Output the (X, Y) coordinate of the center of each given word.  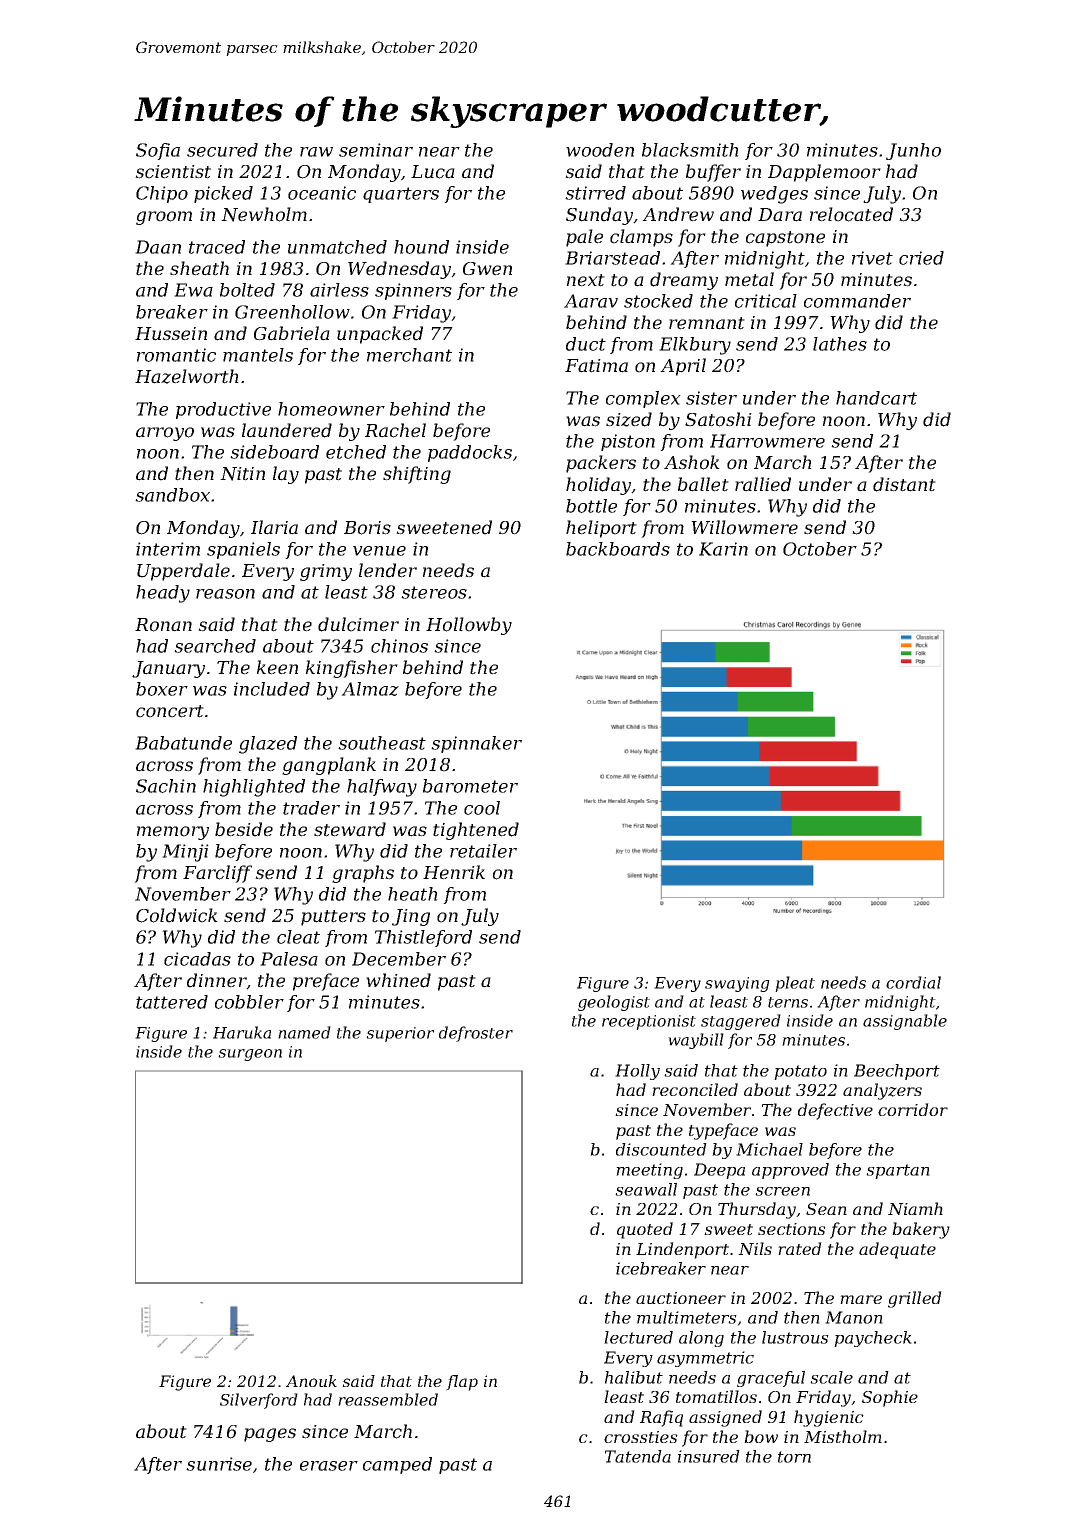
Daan (158, 247)
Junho (913, 151)
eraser (329, 1466)
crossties (641, 1437)
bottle (591, 506)
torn (794, 1457)
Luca (433, 172)
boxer (162, 689)
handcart (876, 398)
